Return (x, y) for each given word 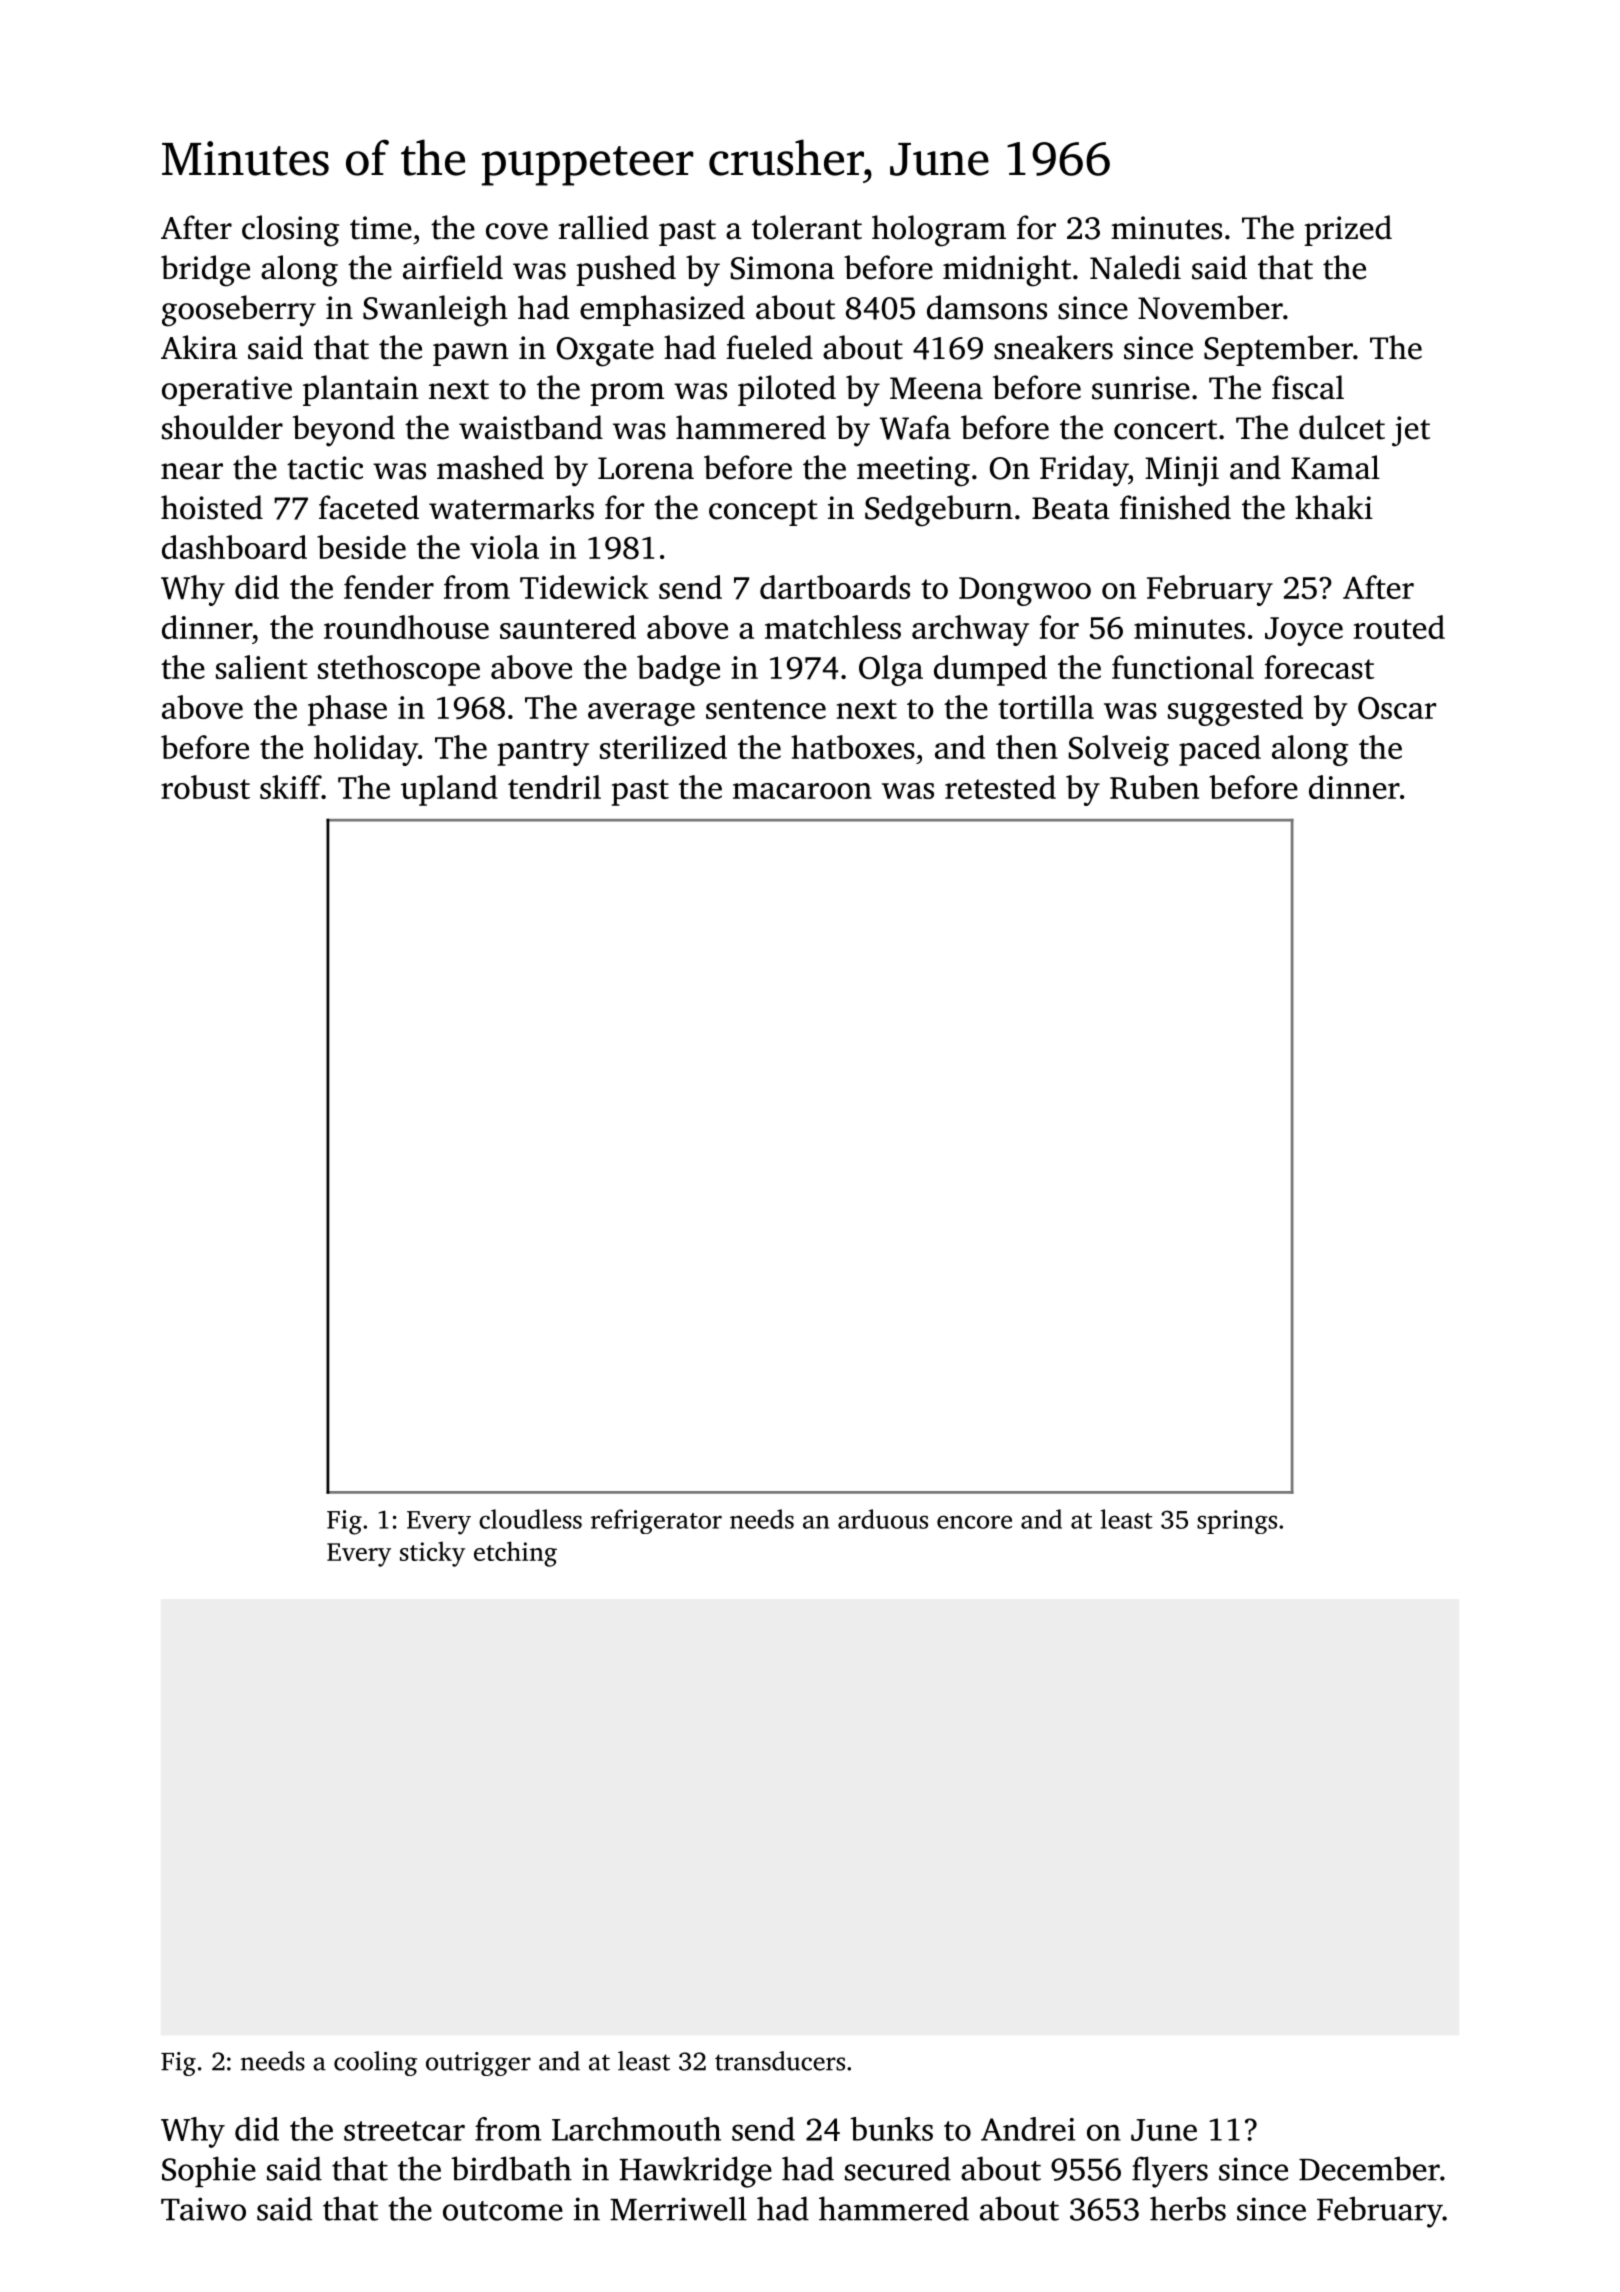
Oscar (1397, 708)
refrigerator (656, 1521)
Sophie (209, 2171)
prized (1348, 230)
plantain (360, 390)
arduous (883, 1519)
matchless (833, 627)
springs (1237, 1522)
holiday (366, 750)
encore (974, 1522)
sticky (432, 1554)
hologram (939, 231)
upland (449, 790)
